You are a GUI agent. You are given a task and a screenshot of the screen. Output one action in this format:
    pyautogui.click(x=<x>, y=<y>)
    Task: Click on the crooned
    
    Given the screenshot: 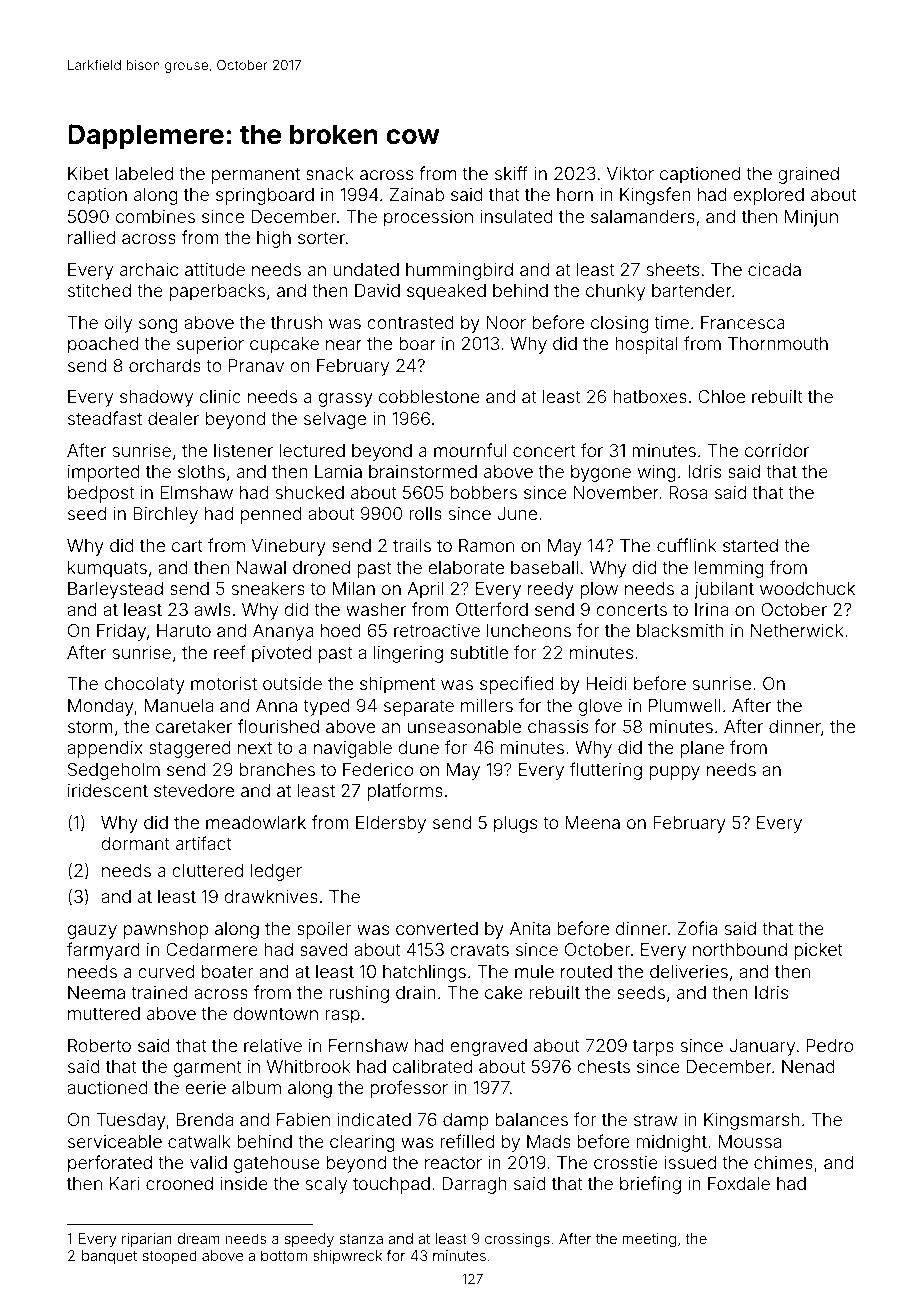 What is the action you would take?
    pyautogui.click(x=179, y=1183)
